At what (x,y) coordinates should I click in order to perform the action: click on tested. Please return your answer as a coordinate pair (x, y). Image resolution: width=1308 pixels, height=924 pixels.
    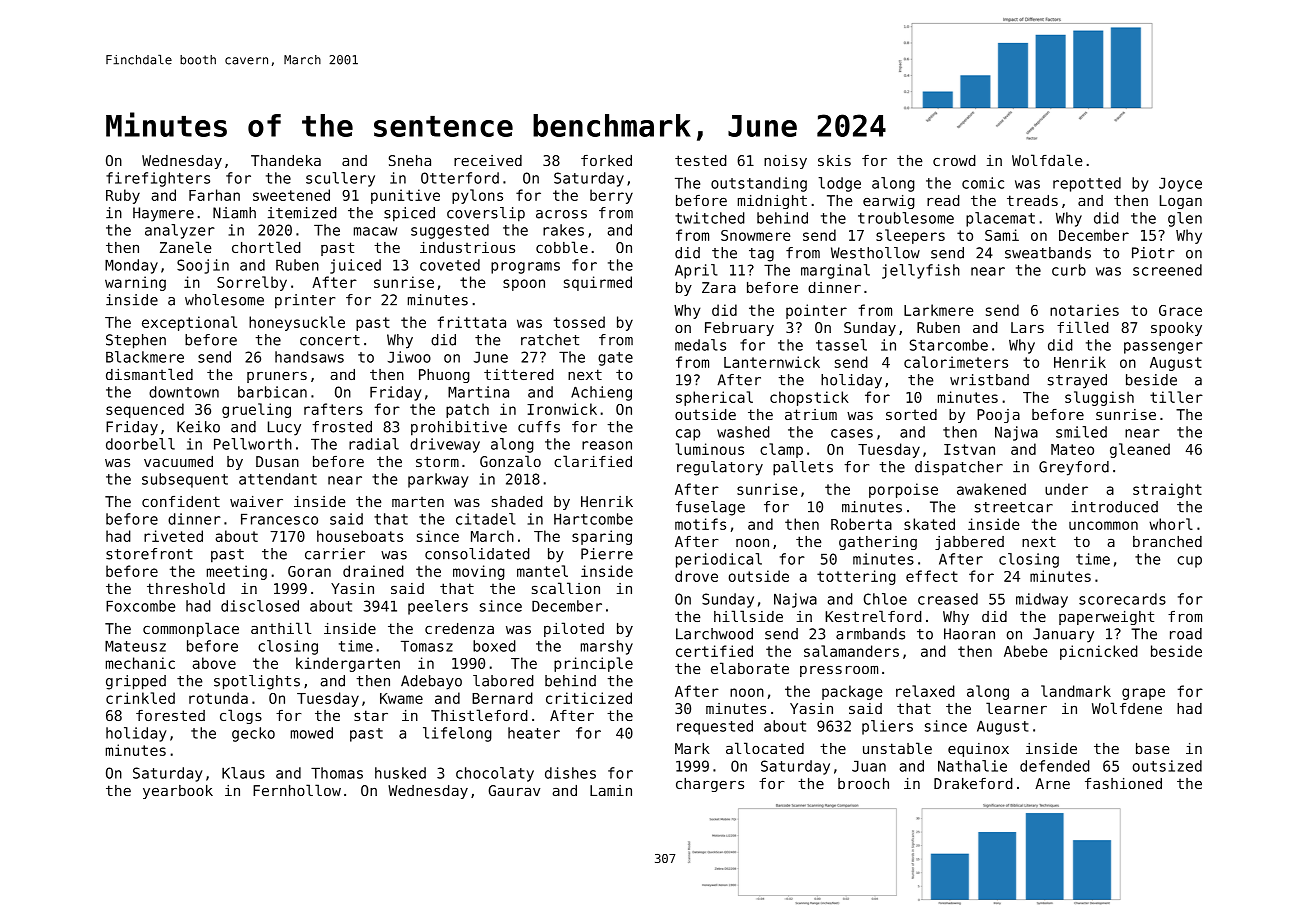
    Looking at the image, I should click on (701, 160).
